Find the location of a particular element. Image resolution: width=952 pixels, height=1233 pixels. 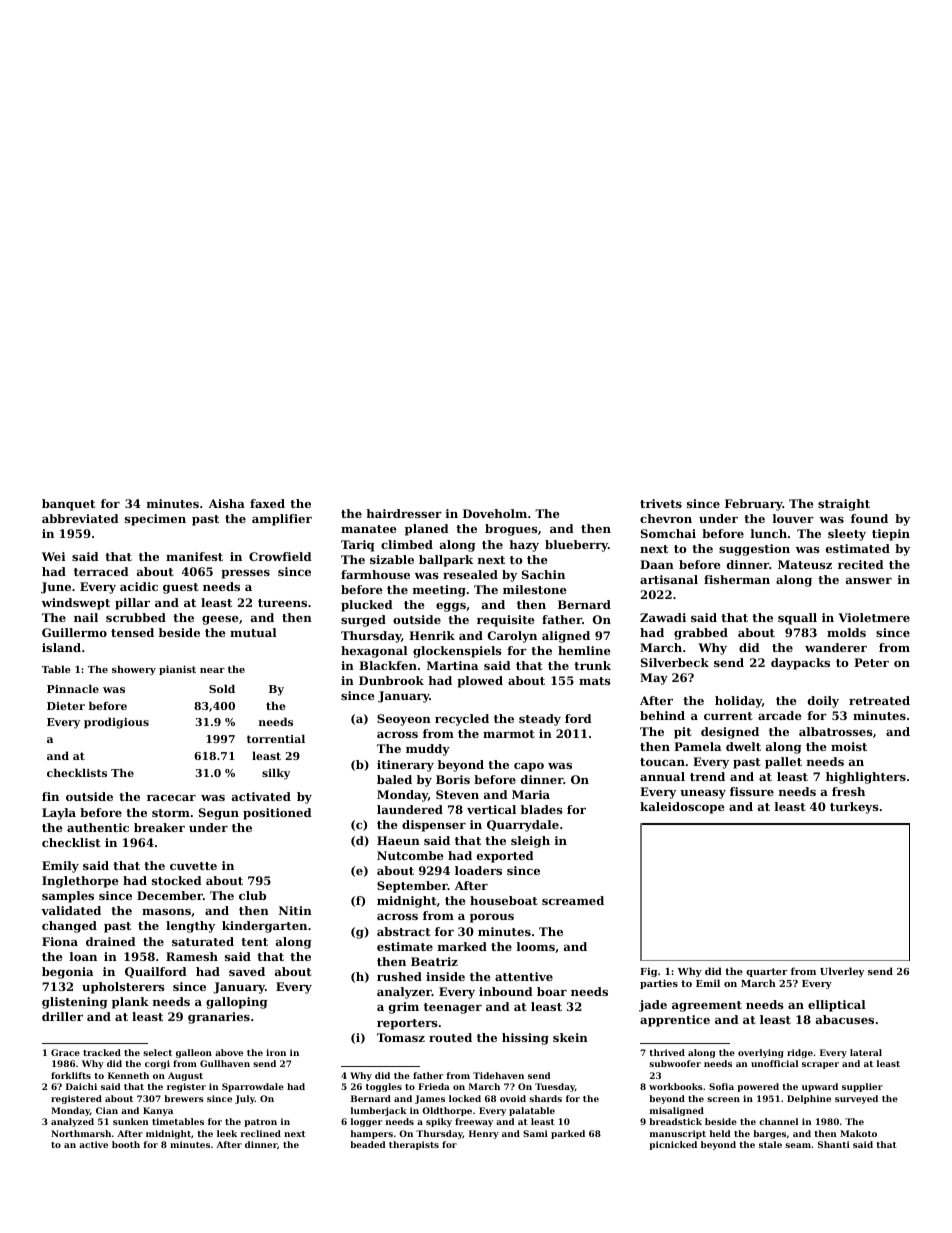

Aisha is located at coordinates (227, 503).
